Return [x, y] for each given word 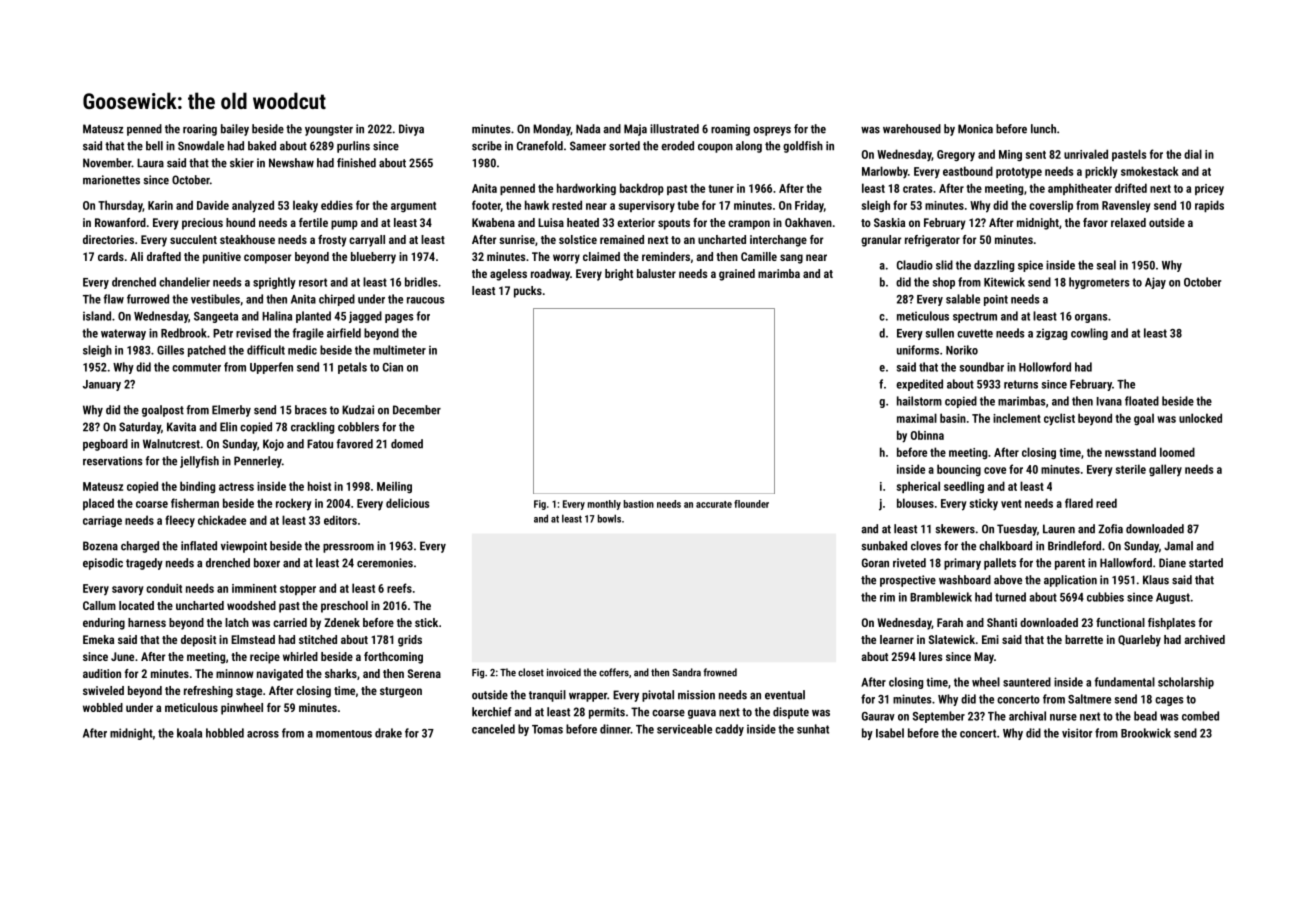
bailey [235, 130]
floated [1142, 401]
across [263, 734]
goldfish [803, 147]
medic [302, 350]
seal [1106, 265]
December [417, 410]
